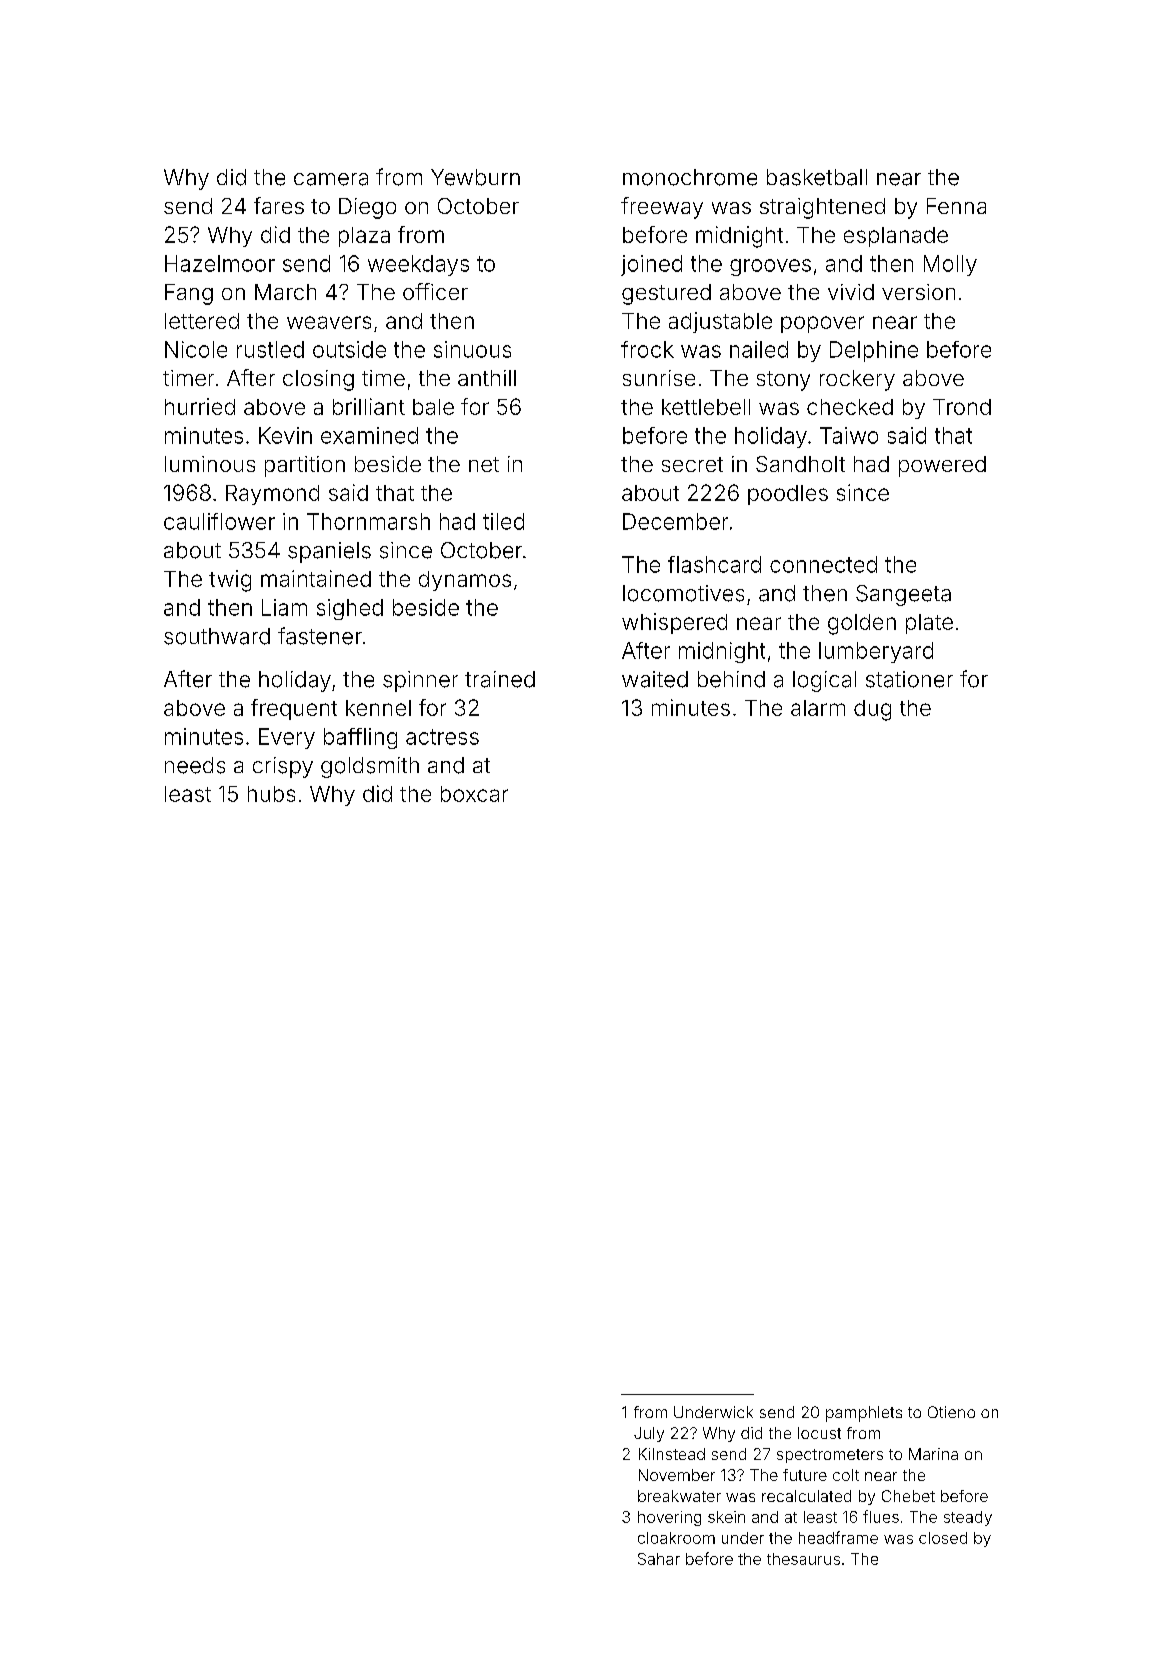 Image resolution: width=1165 pixels, height=1654 pixels. What do you see at coordinates (271, 794) in the screenshot?
I see `hubs` at bounding box center [271, 794].
